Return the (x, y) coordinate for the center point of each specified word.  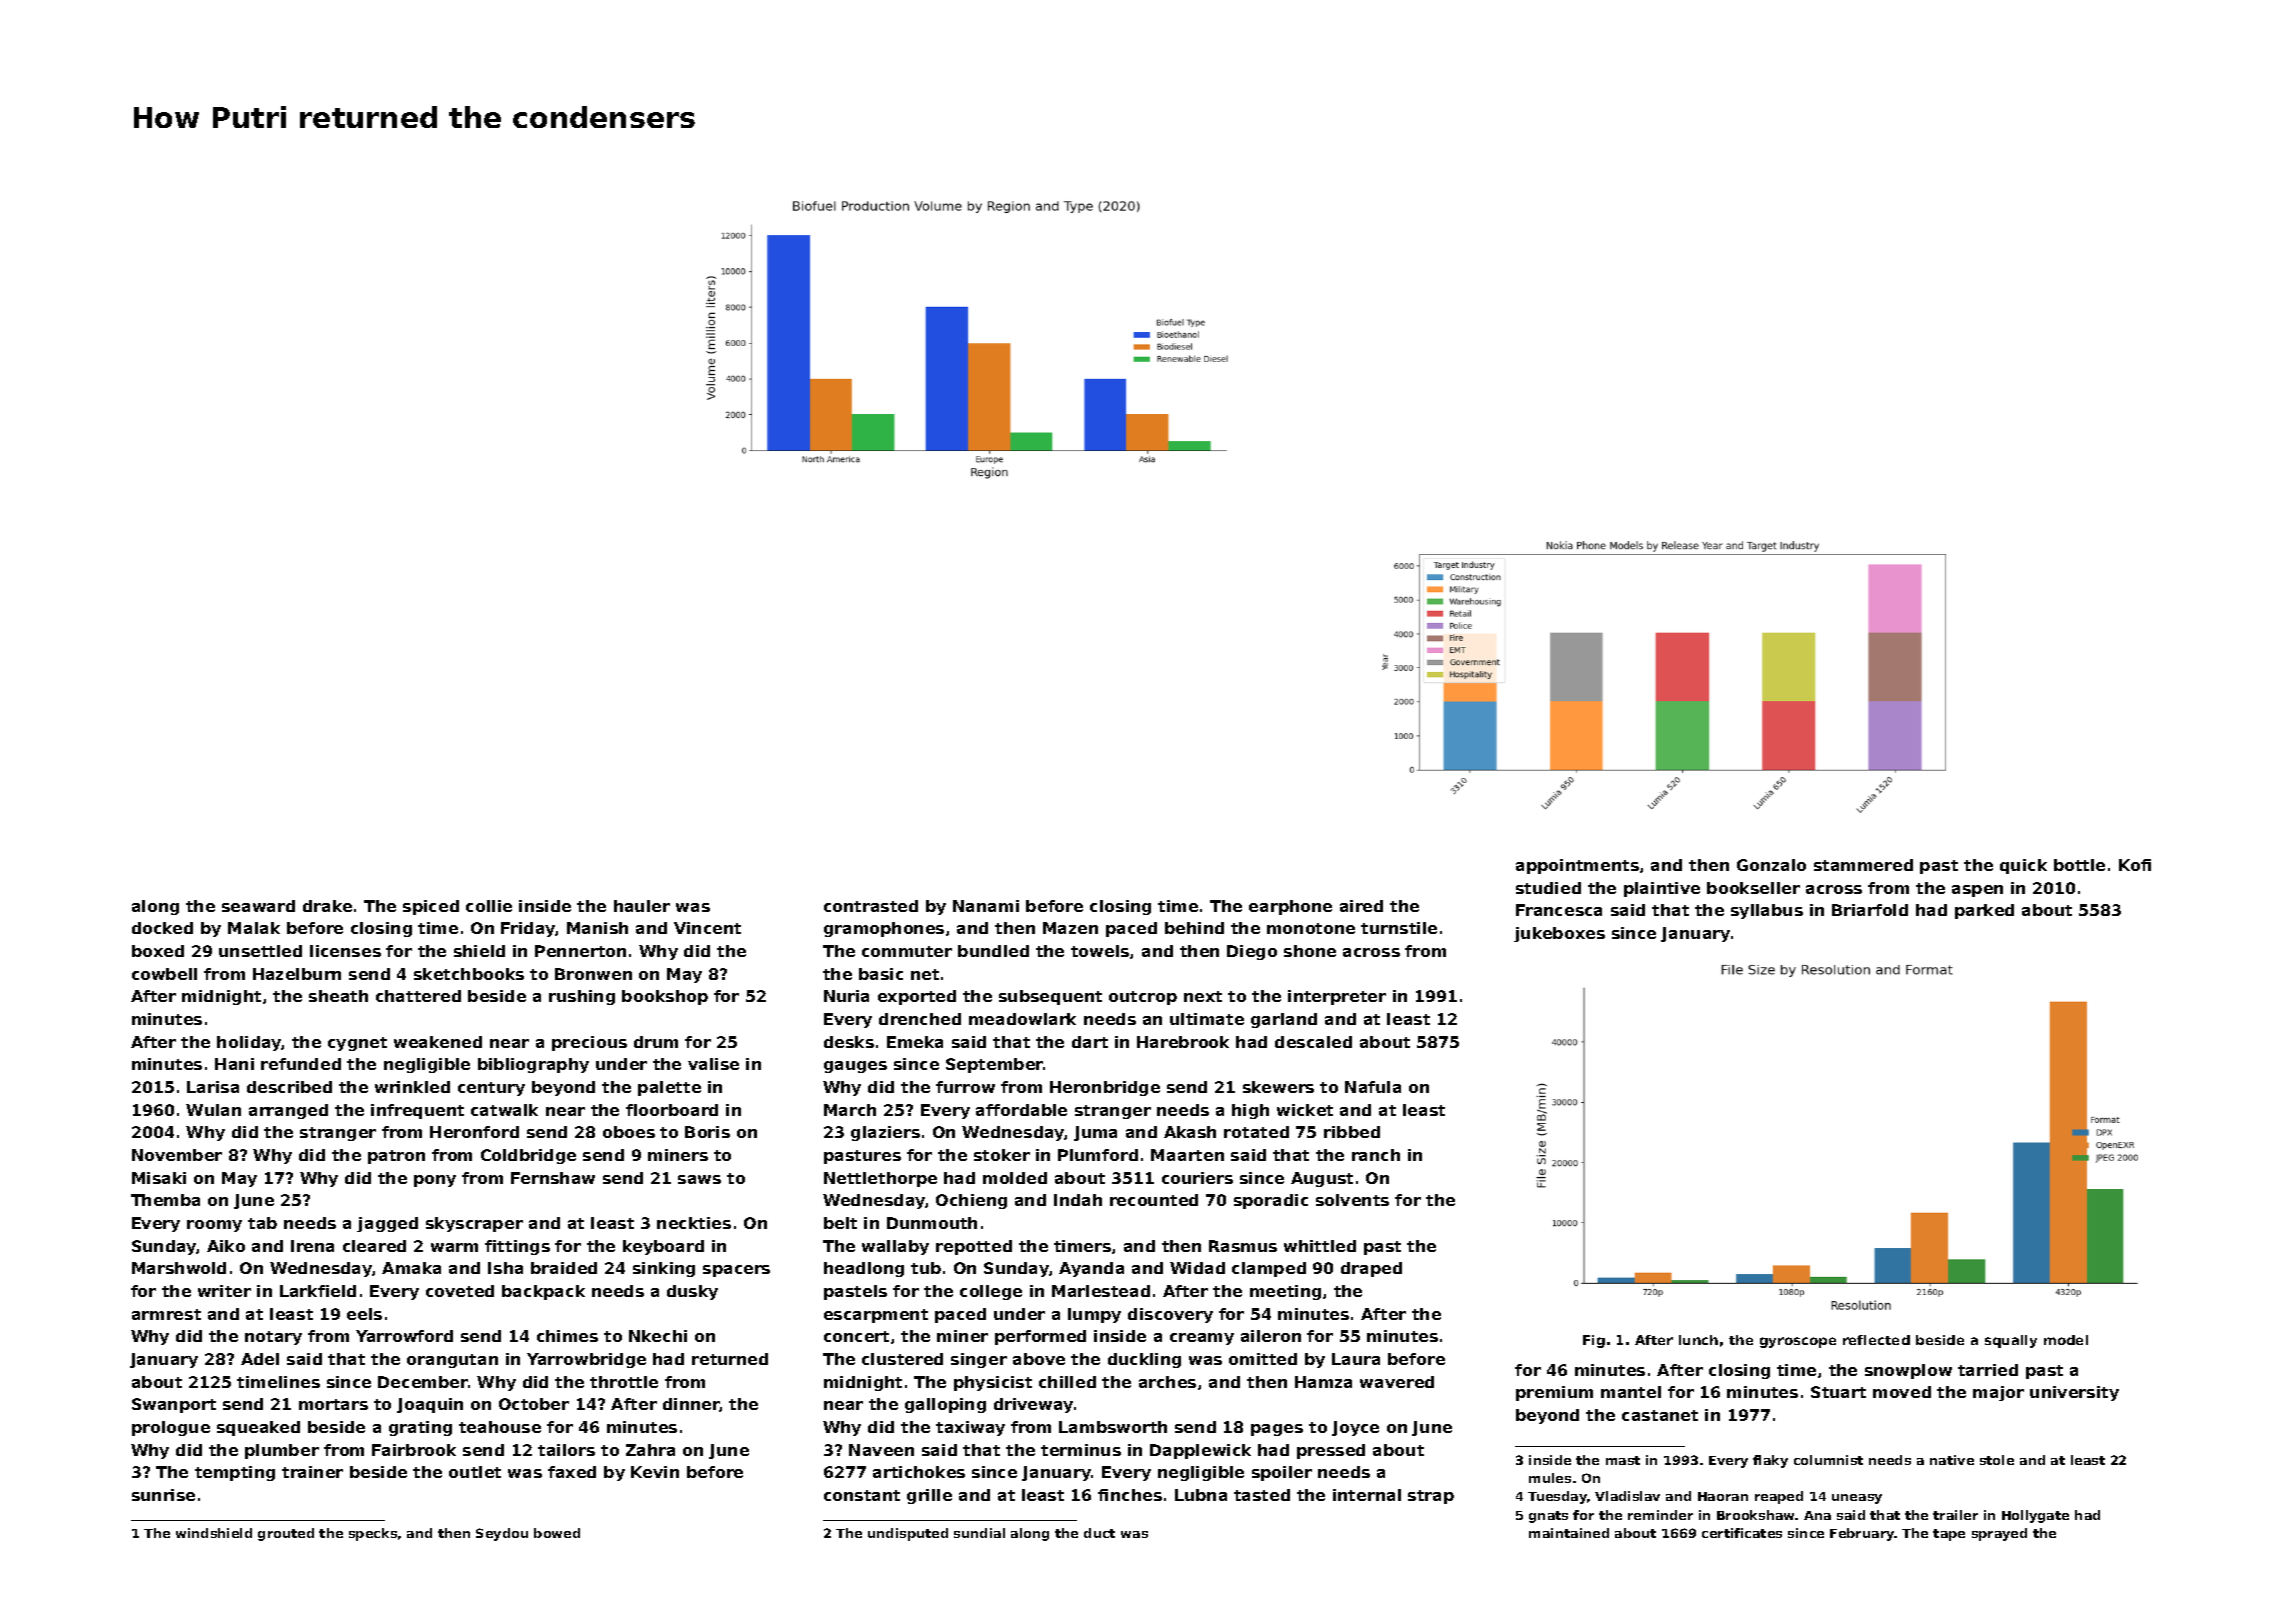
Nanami (986, 906)
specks (373, 1534)
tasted (1262, 1495)
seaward (258, 906)
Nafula (1373, 1087)
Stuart (1838, 1392)
